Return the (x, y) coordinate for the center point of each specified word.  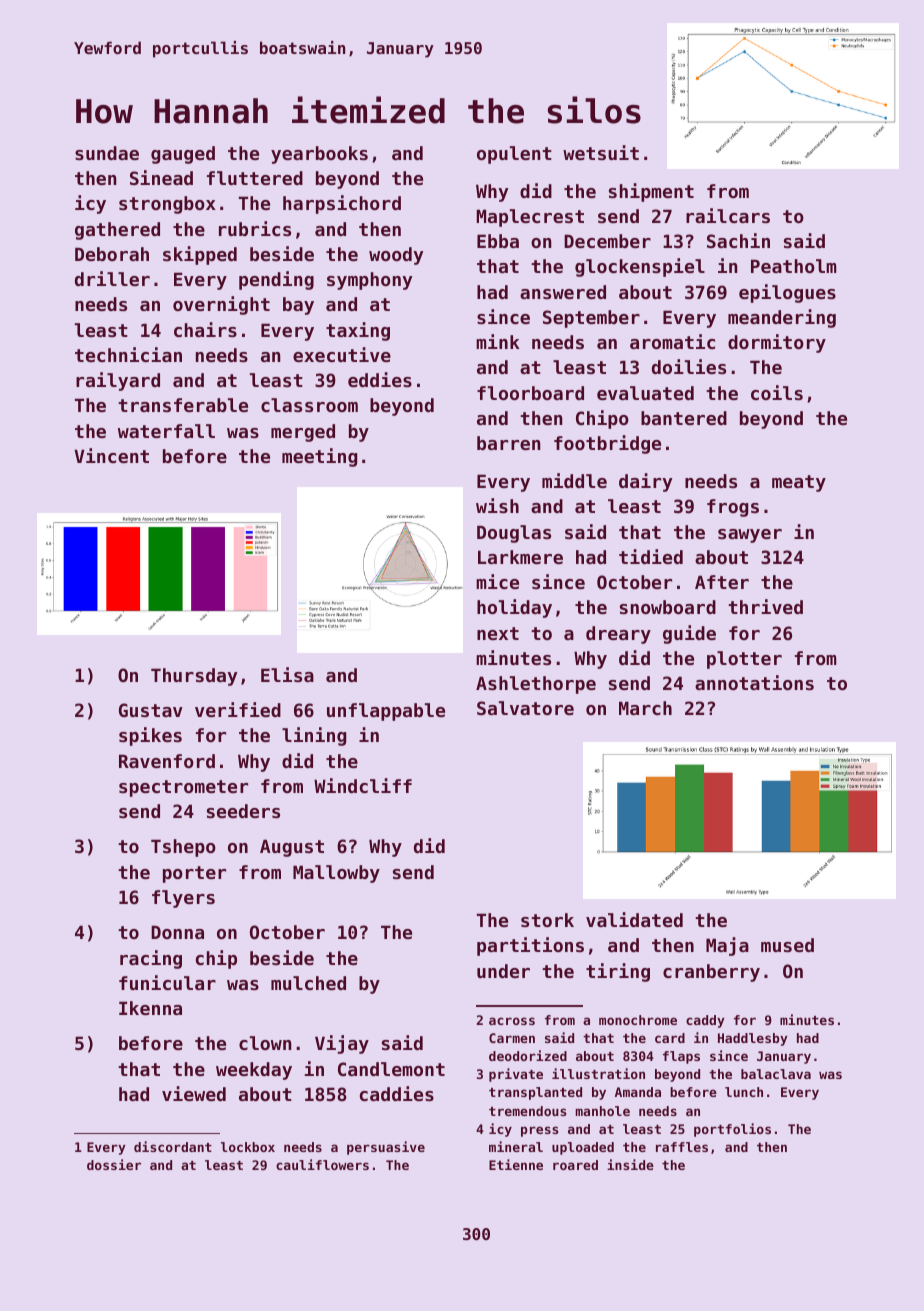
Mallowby (336, 874)
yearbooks (319, 155)
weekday (254, 1071)
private (516, 1075)
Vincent (111, 455)
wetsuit (601, 152)
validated (634, 919)
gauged (183, 155)
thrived (765, 606)
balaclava (776, 1074)
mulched (308, 983)
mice (497, 581)
